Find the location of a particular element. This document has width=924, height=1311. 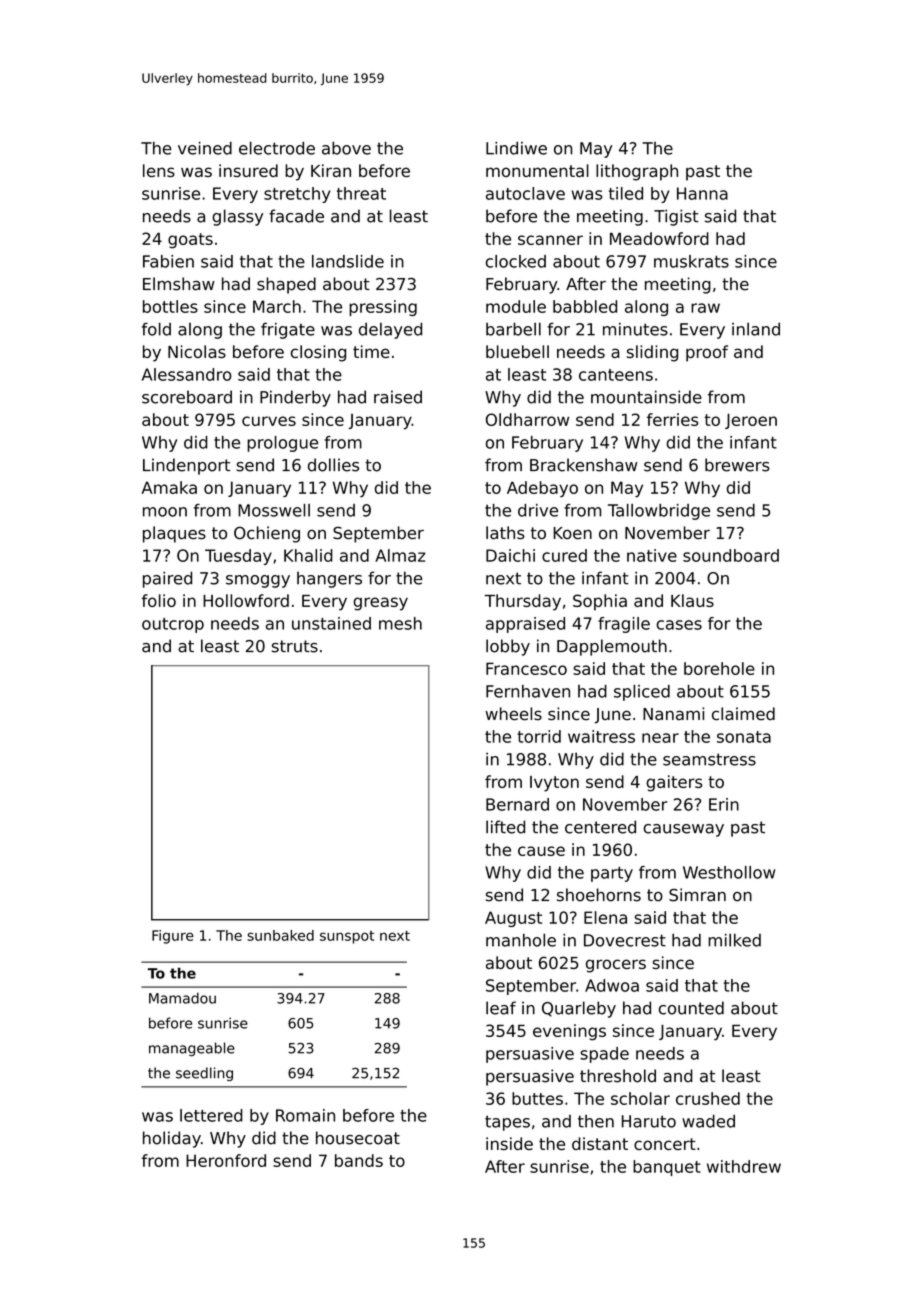

drive is located at coordinates (538, 510).
